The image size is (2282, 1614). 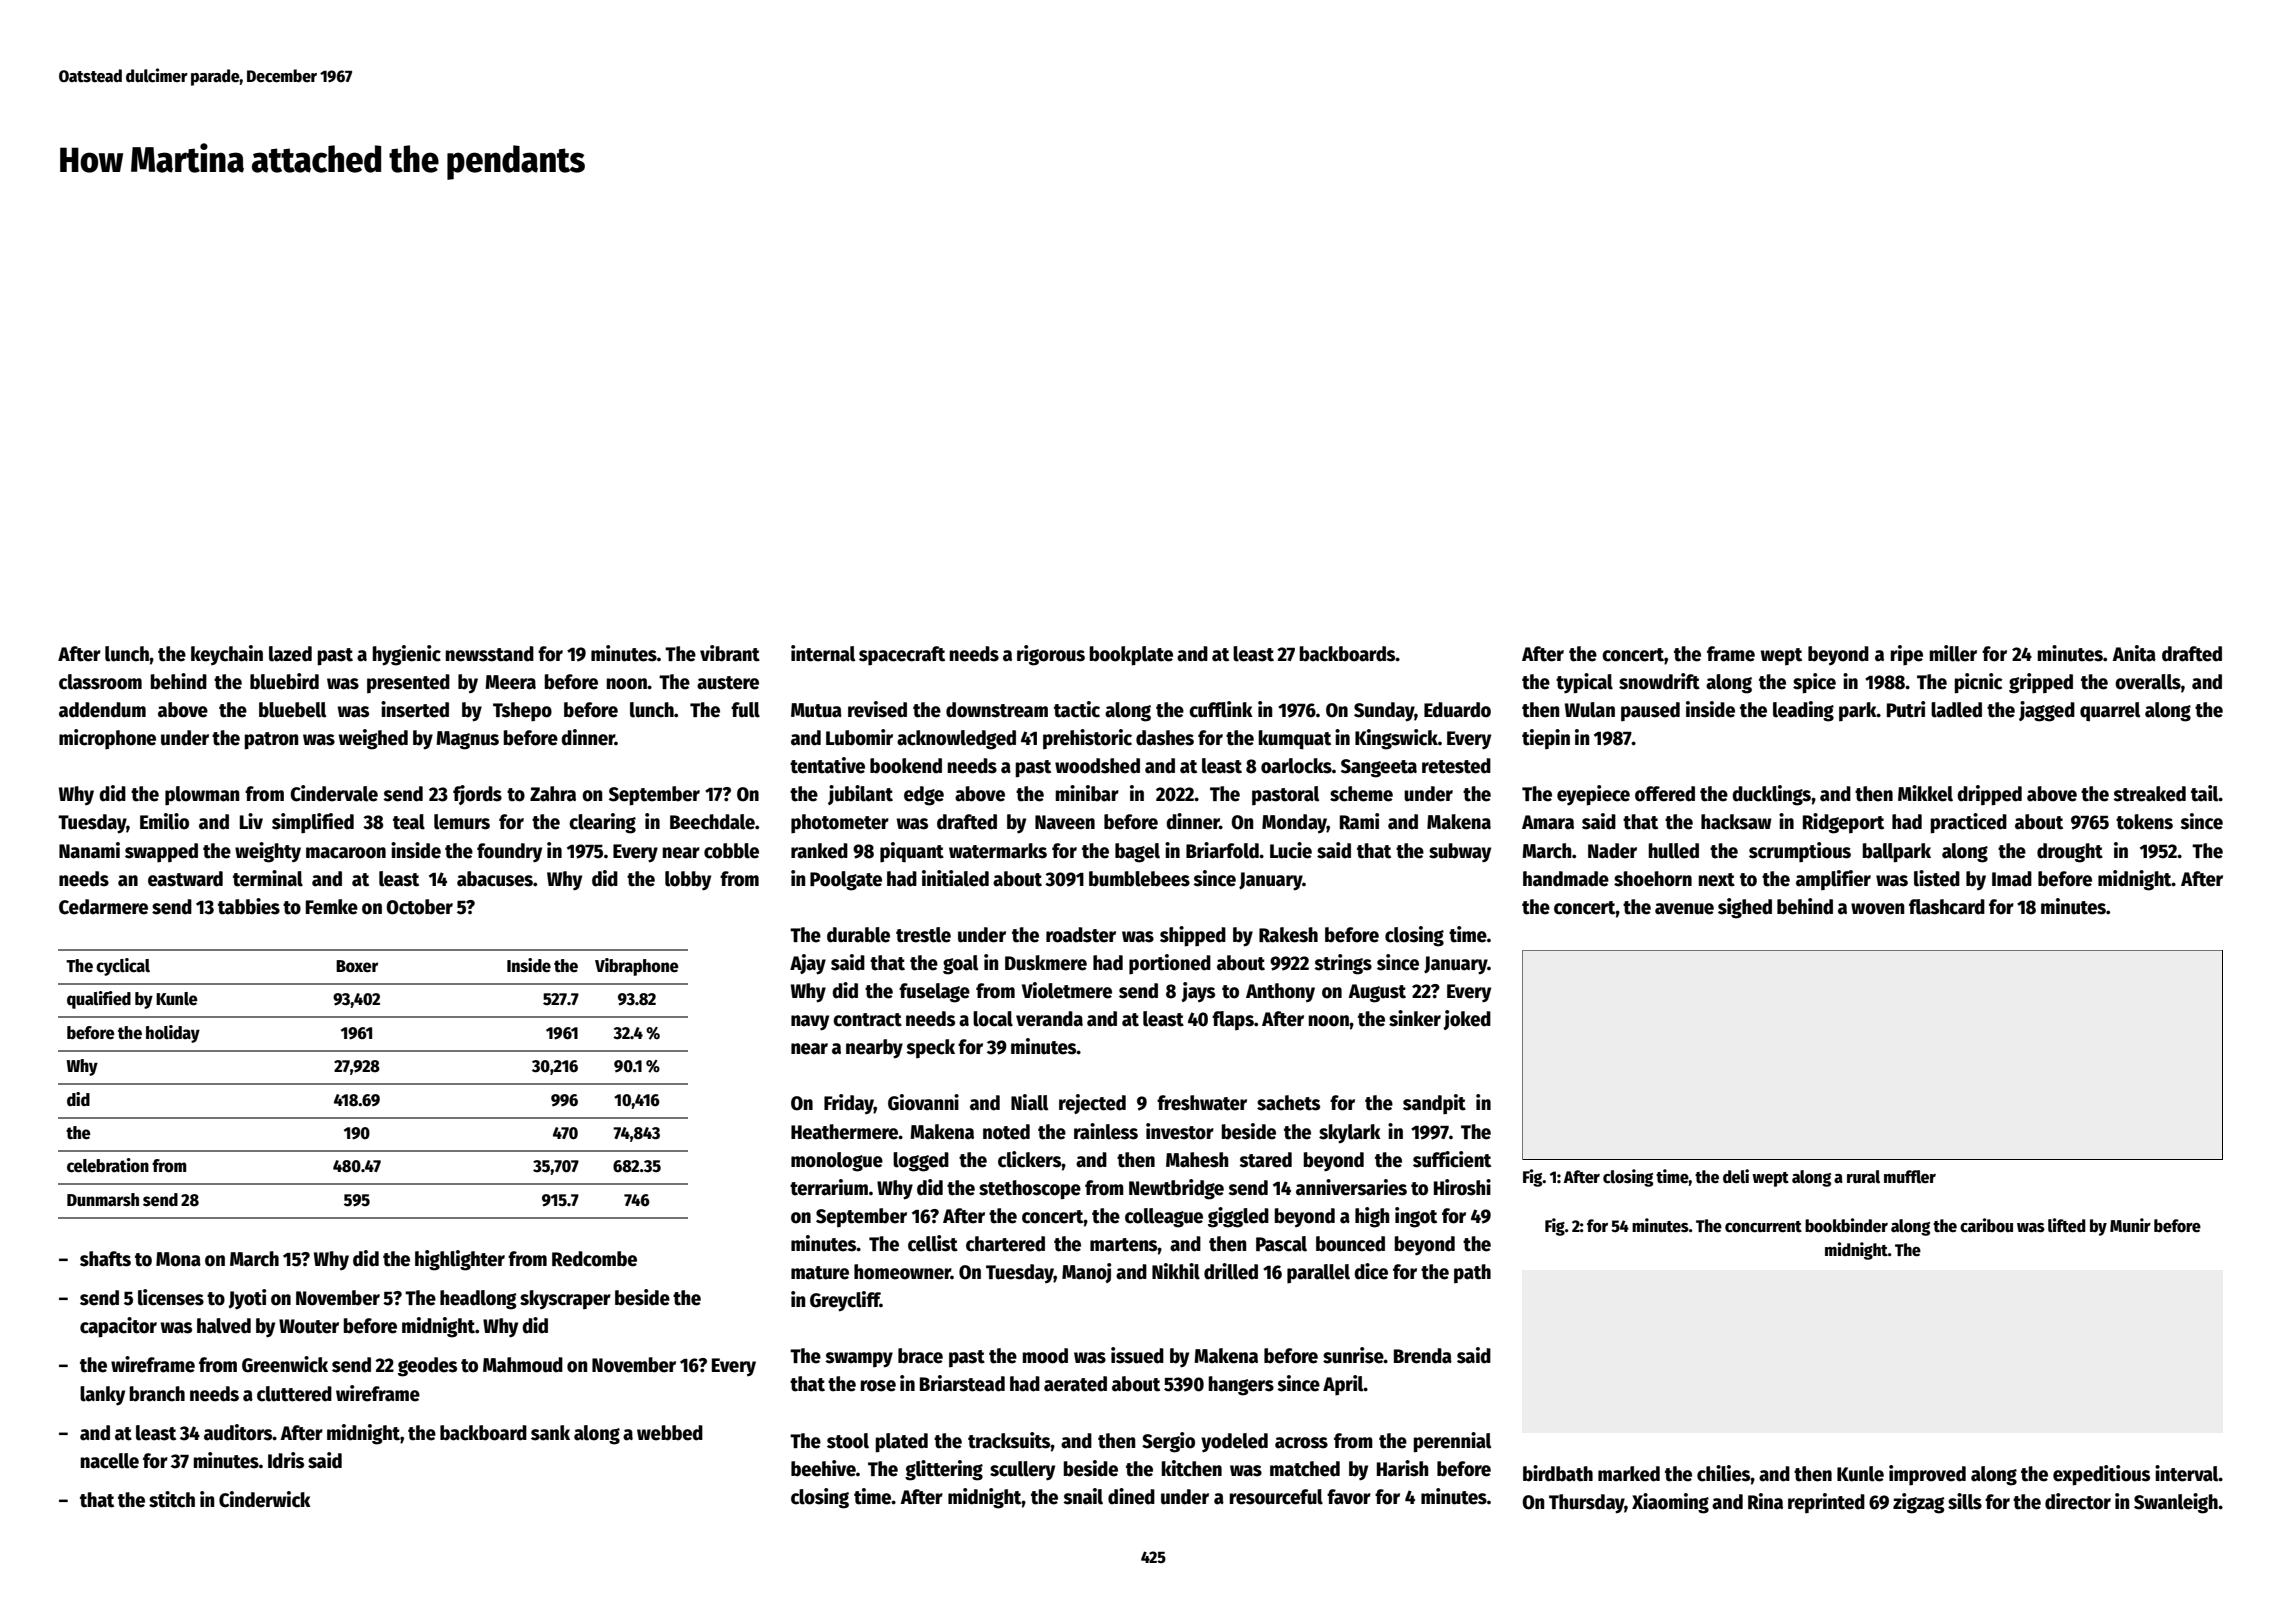 I want to click on kitchen, so click(x=1191, y=1468).
